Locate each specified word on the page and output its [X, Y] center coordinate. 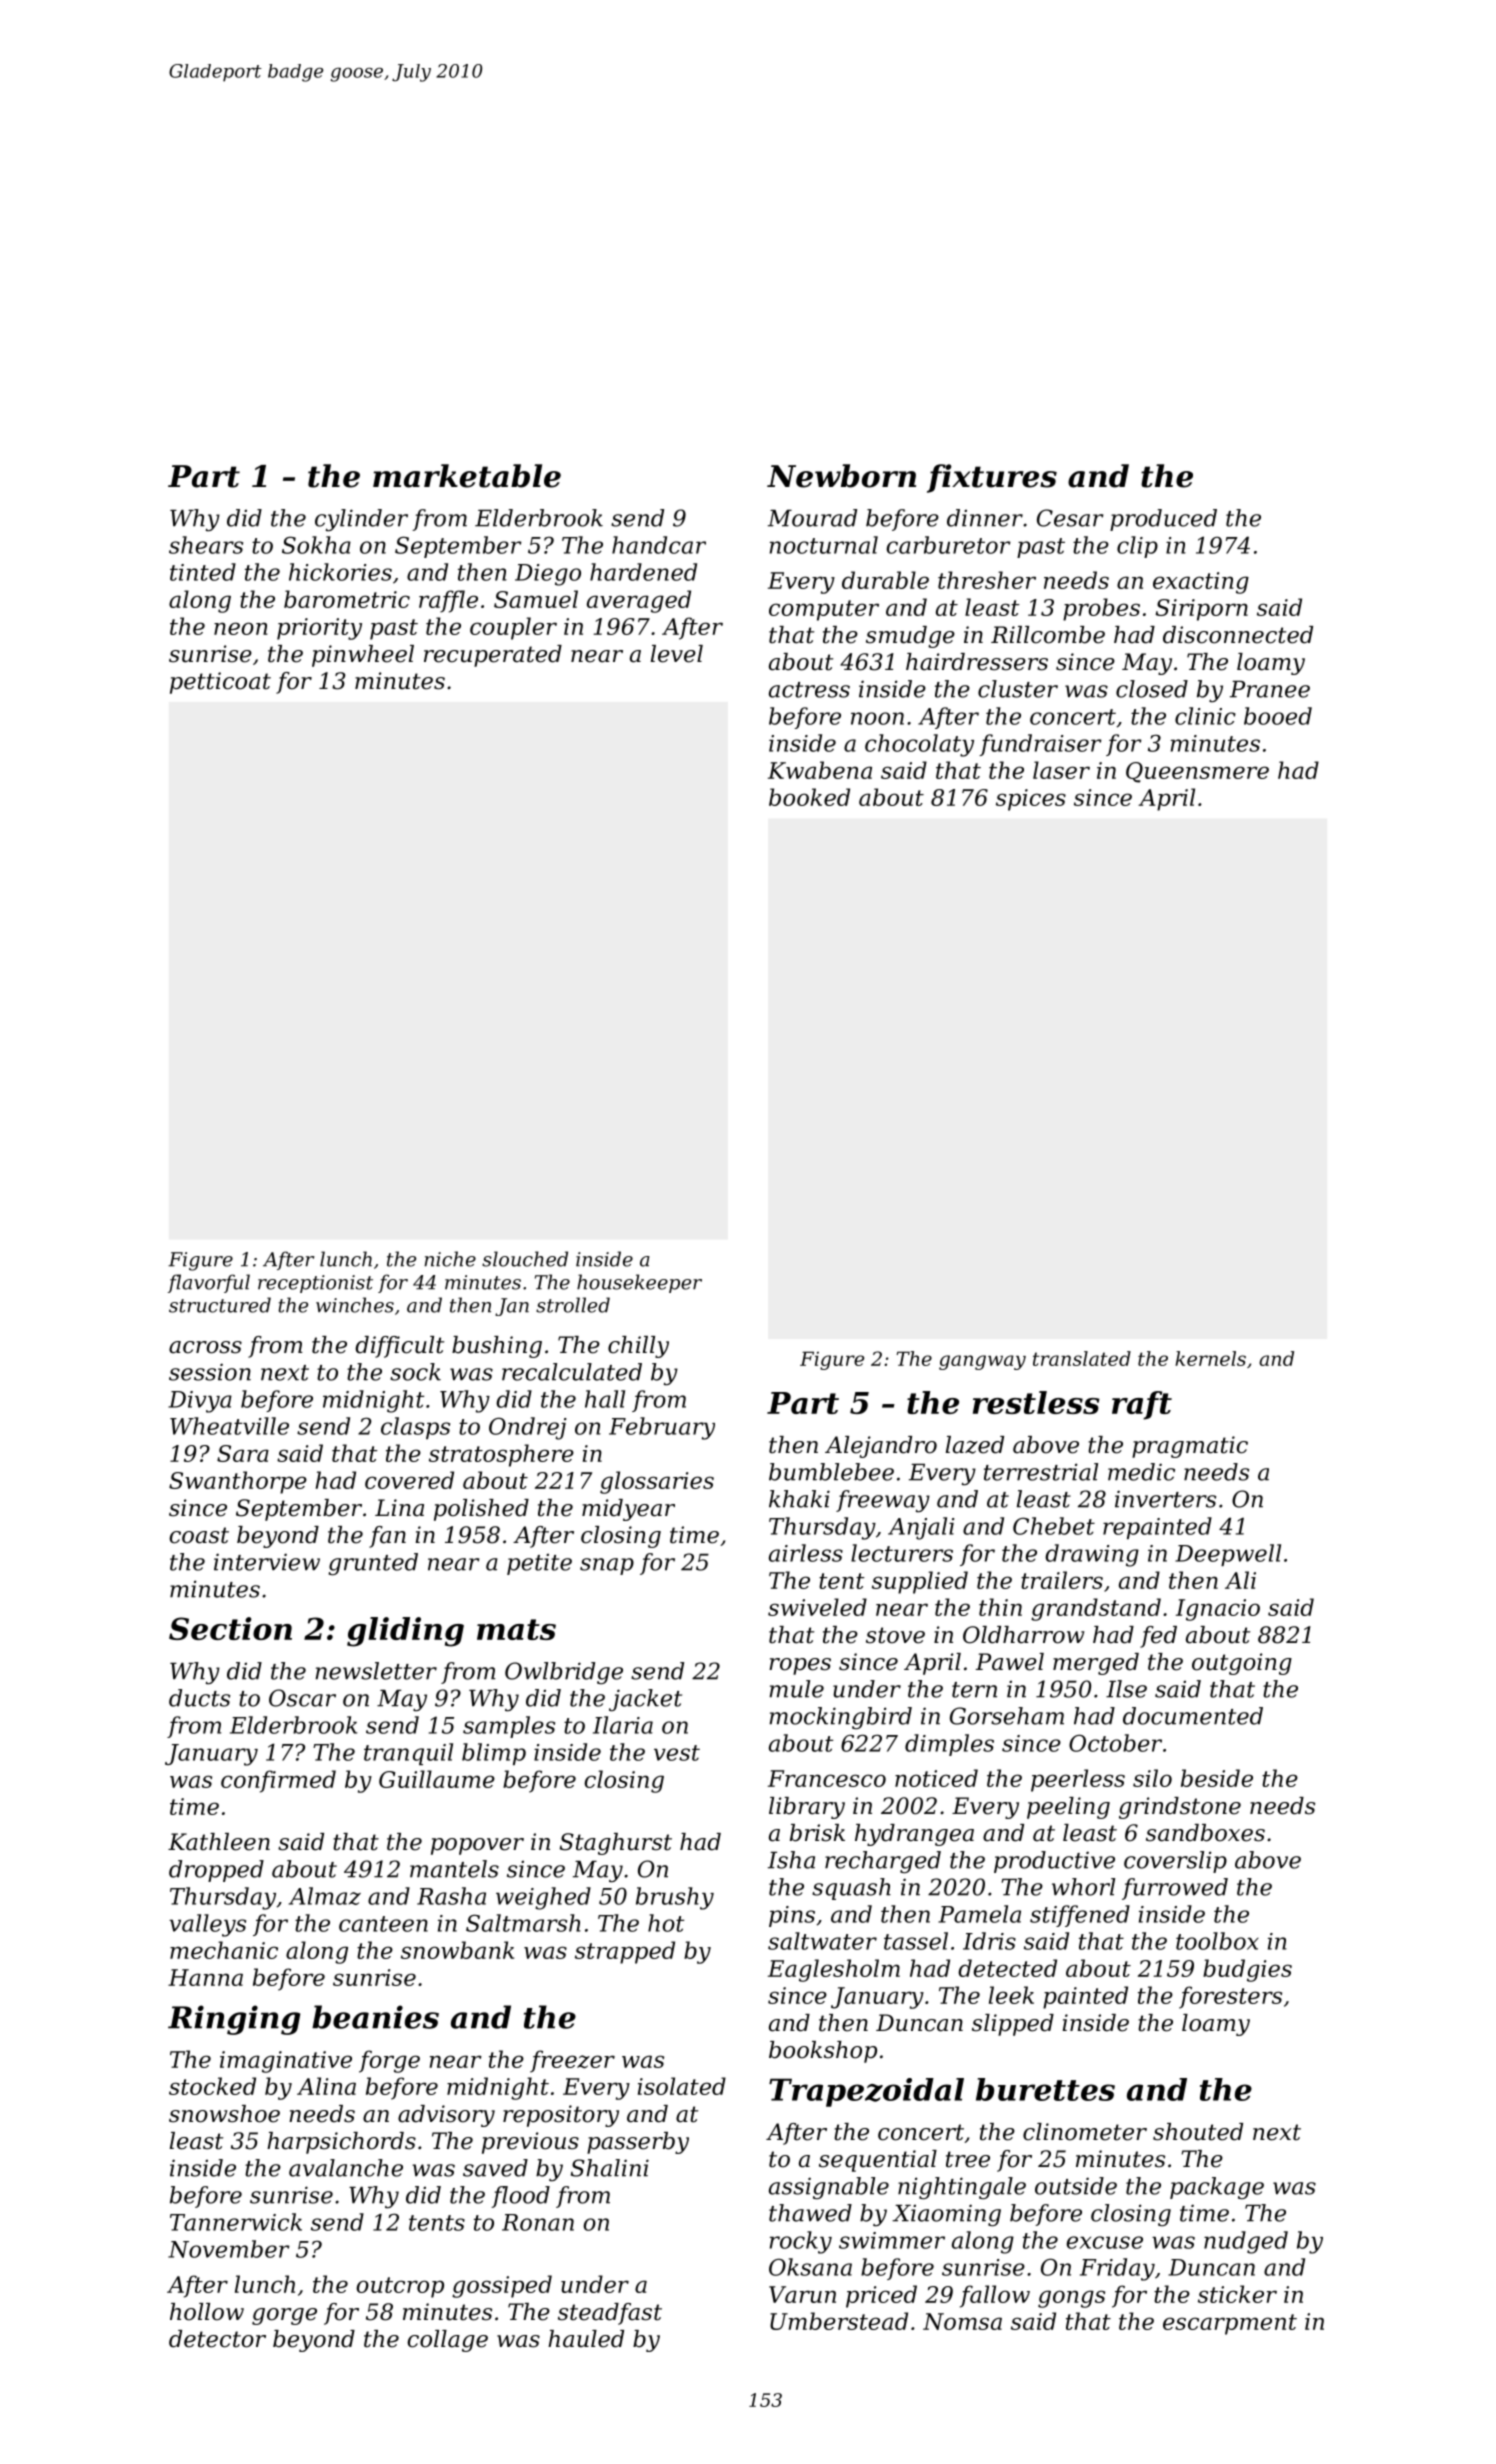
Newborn [841, 476]
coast [199, 1535]
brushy [675, 1898]
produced [1163, 520]
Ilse [1126, 1689]
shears [206, 545]
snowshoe [224, 2114]
